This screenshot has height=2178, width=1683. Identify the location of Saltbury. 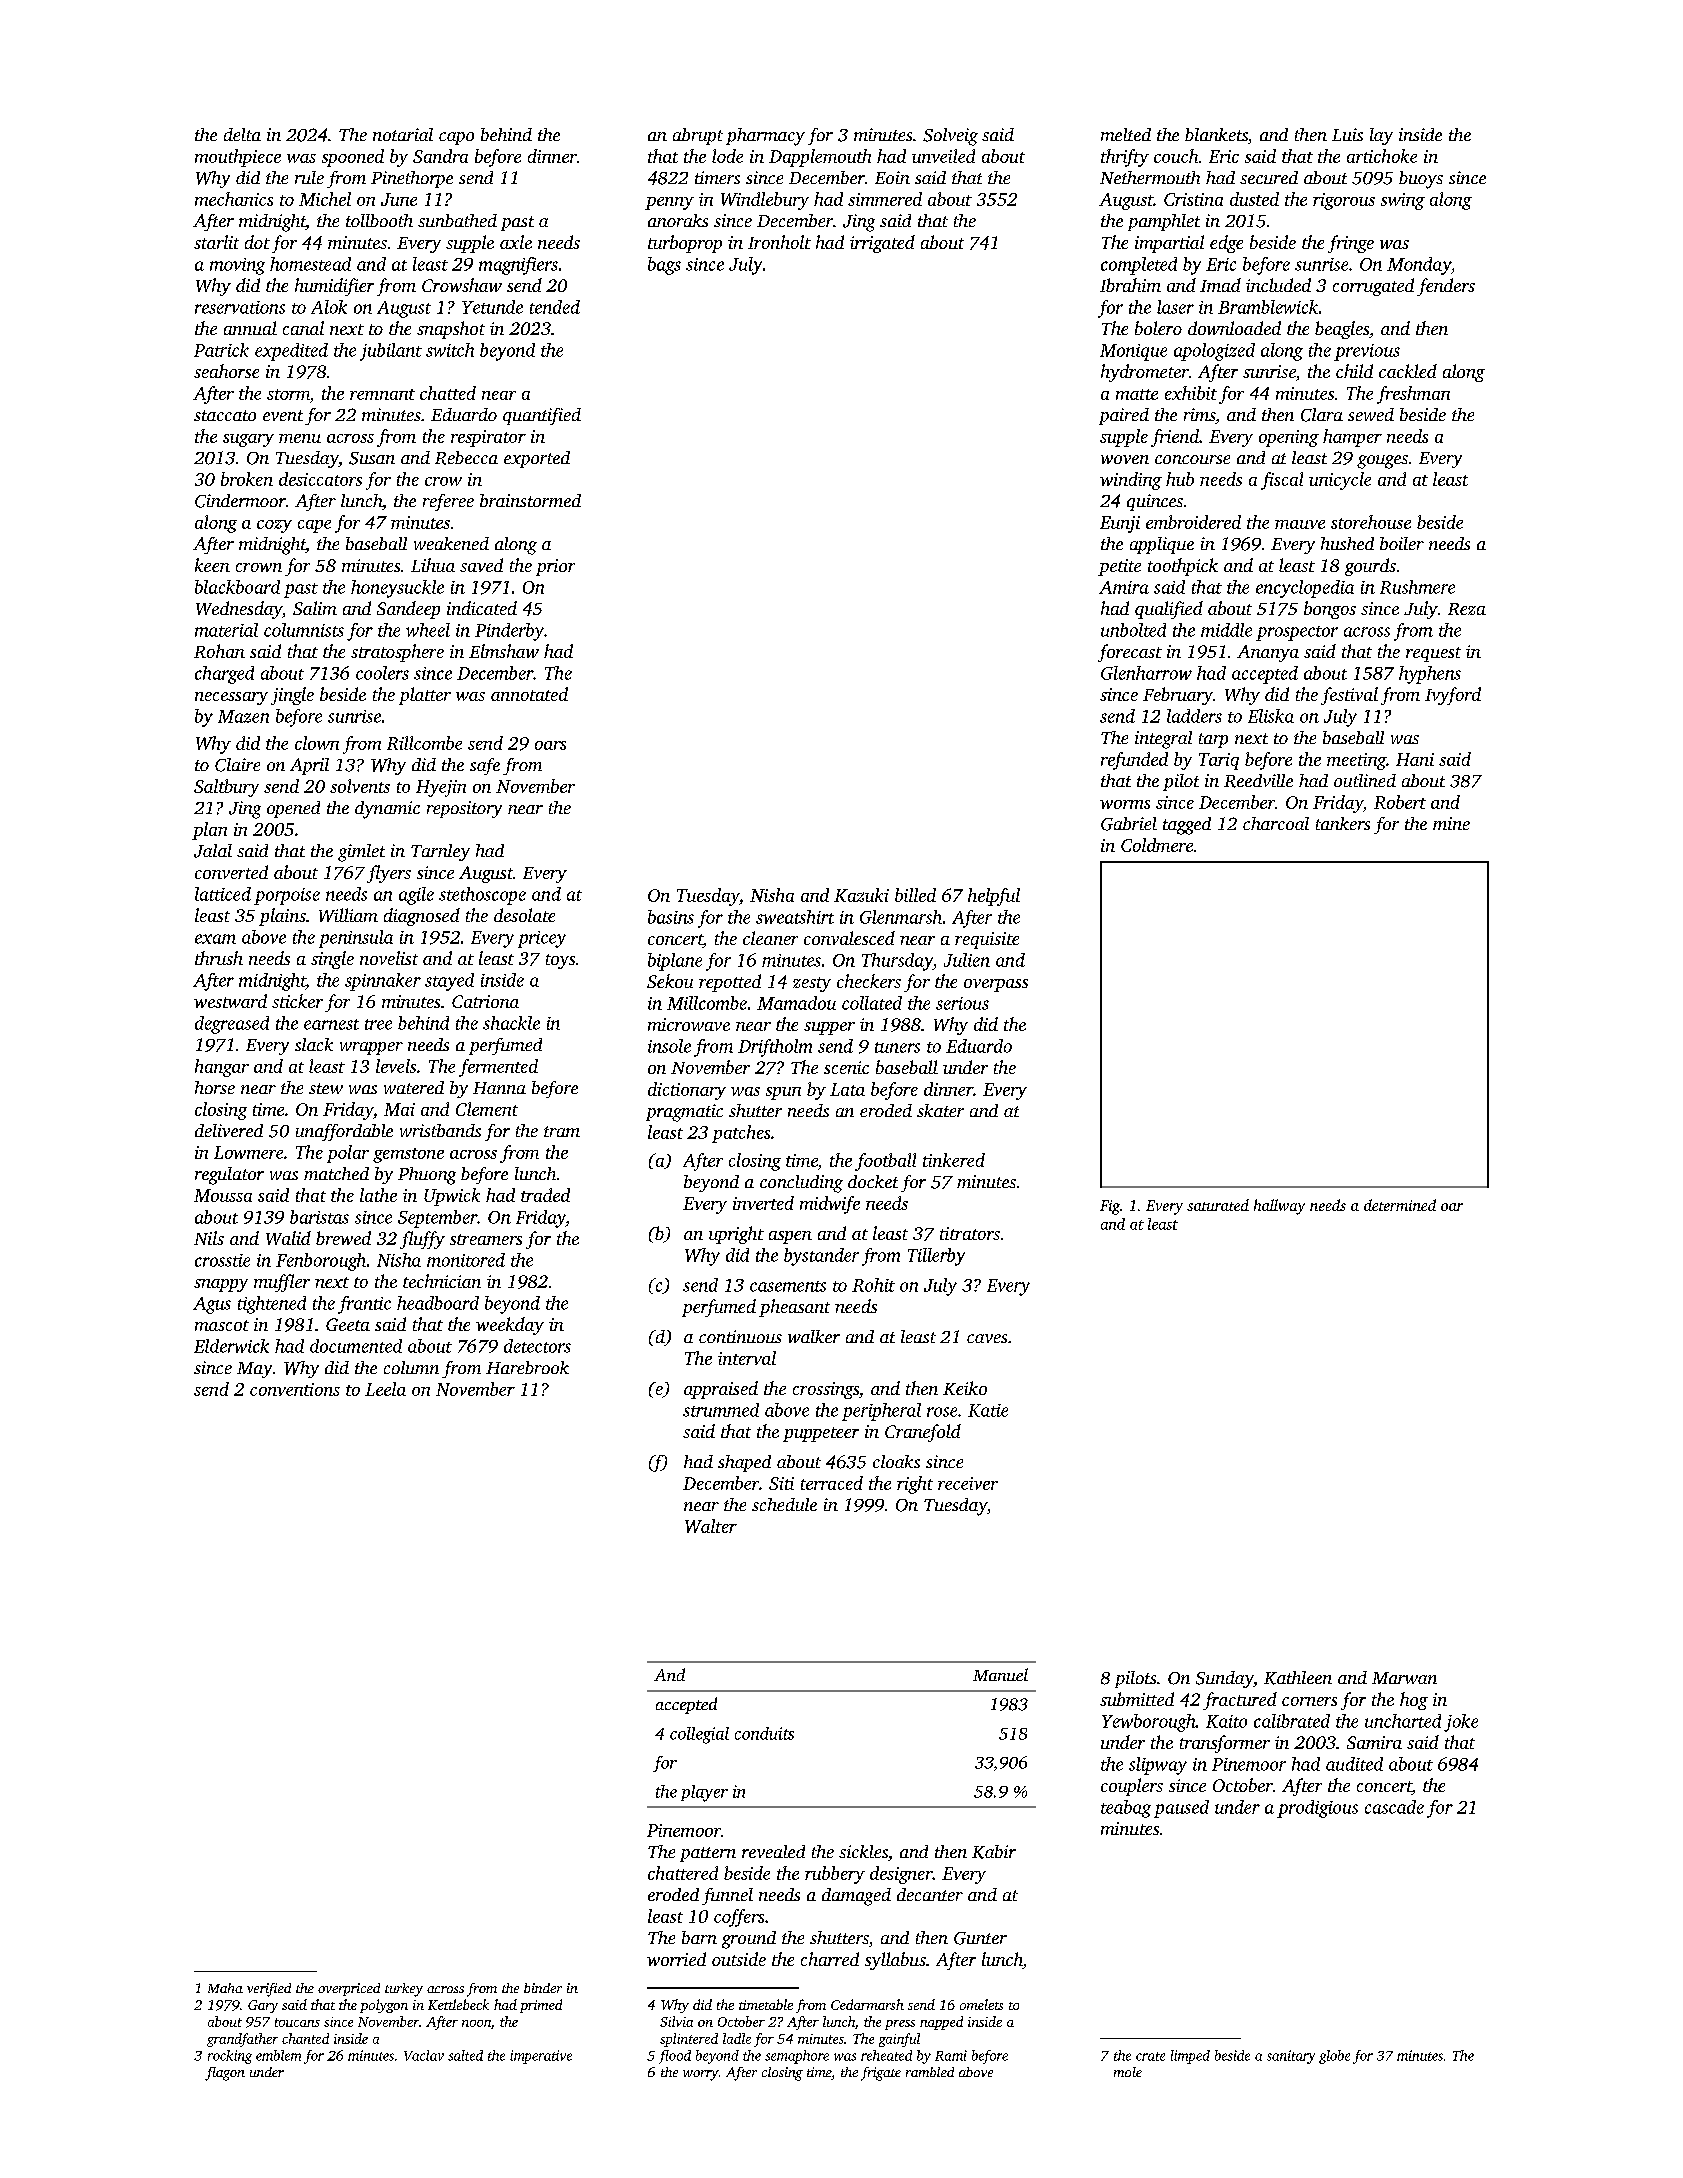
(226, 788).
